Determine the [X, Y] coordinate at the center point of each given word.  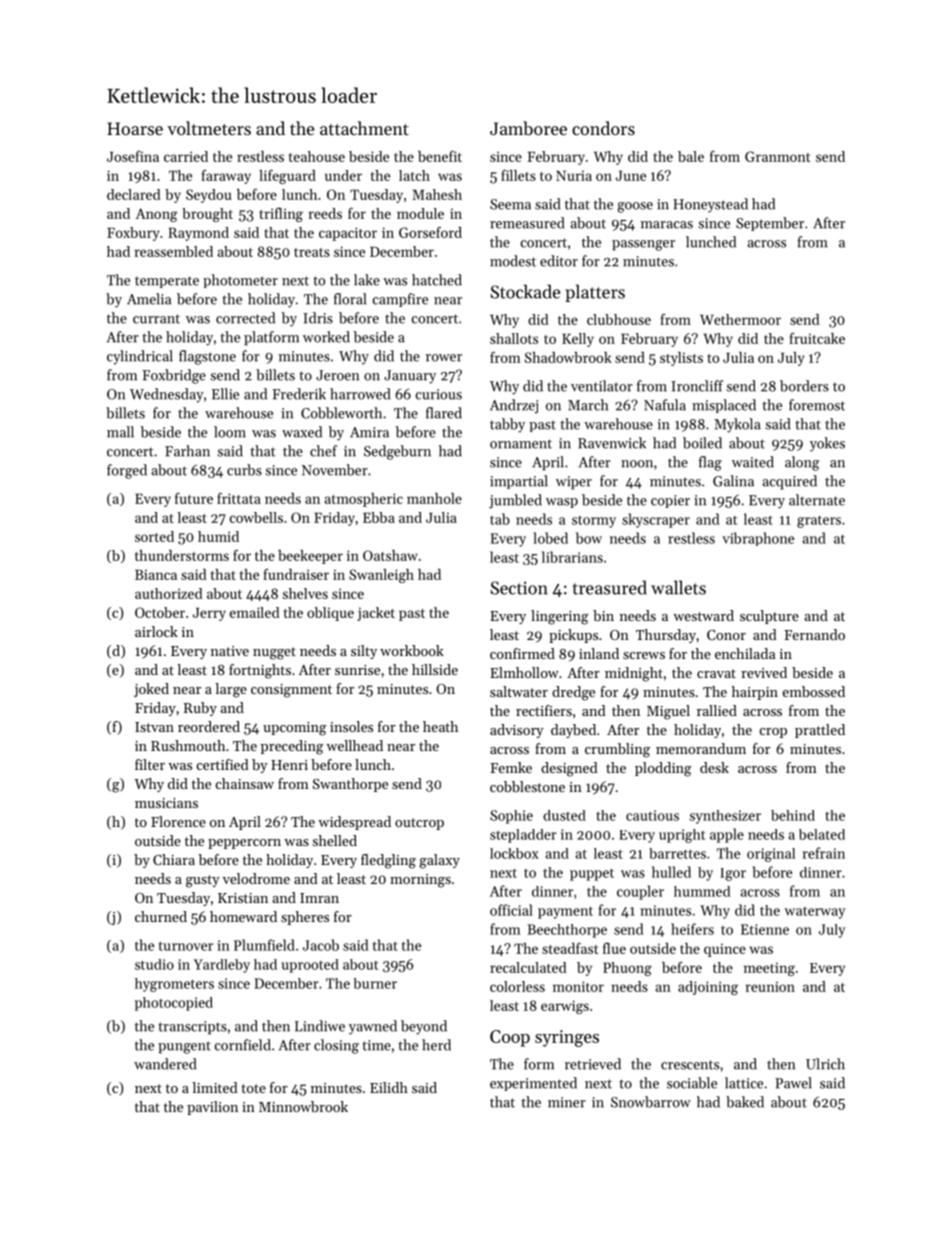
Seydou [209, 196]
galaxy [439, 861]
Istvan [154, 727]
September [770, 224]
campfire [400, 300]
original [771, 855]
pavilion [212, 1108]
